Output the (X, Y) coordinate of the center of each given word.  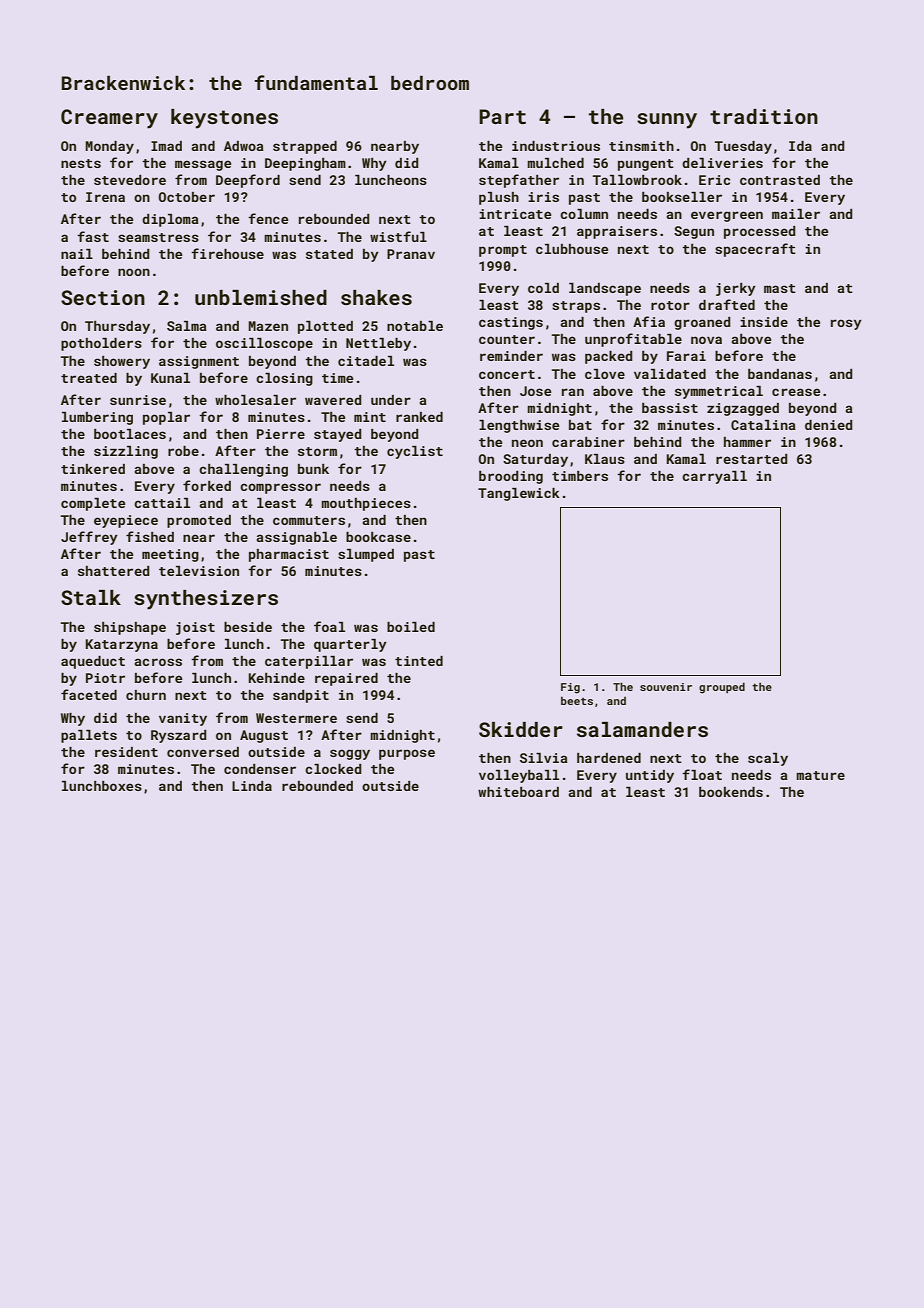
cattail (162, 503)
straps (576, 307)
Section (103, 297)
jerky (736, 289)
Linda (252, 786)
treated (89, 378)
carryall (714, 477)
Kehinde (277, 678)
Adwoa (244, 146)
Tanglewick (519, 494)
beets (577, 701)
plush (499, 198)
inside (764, 322)
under (391, 400)
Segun (694, 232)
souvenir (666, 687)
